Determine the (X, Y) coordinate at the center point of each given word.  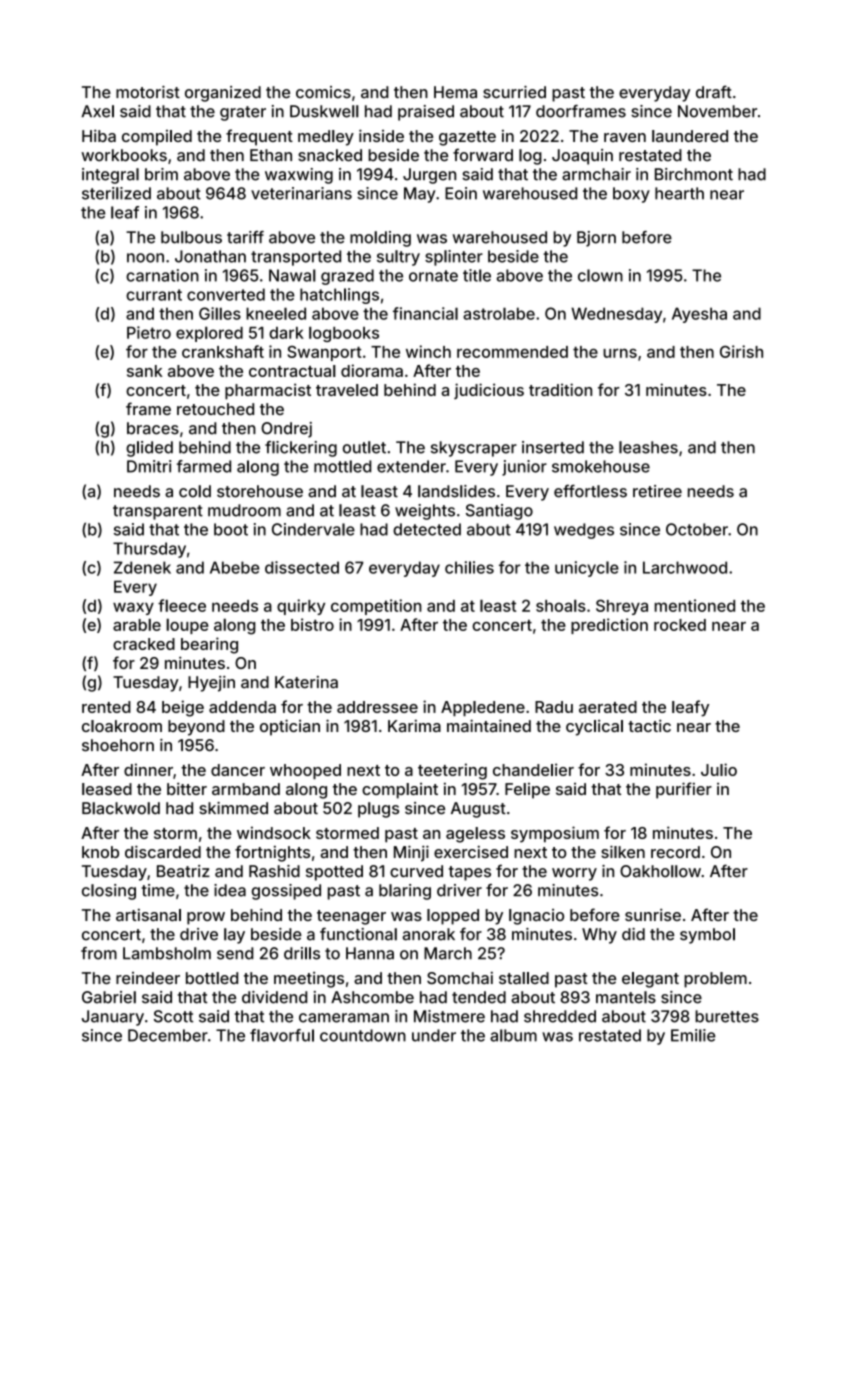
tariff (245, 237)
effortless (590, 491)
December (168, 1035)
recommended (512, 352)
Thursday (149, 550)
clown (600, 275)
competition (376, 607)
